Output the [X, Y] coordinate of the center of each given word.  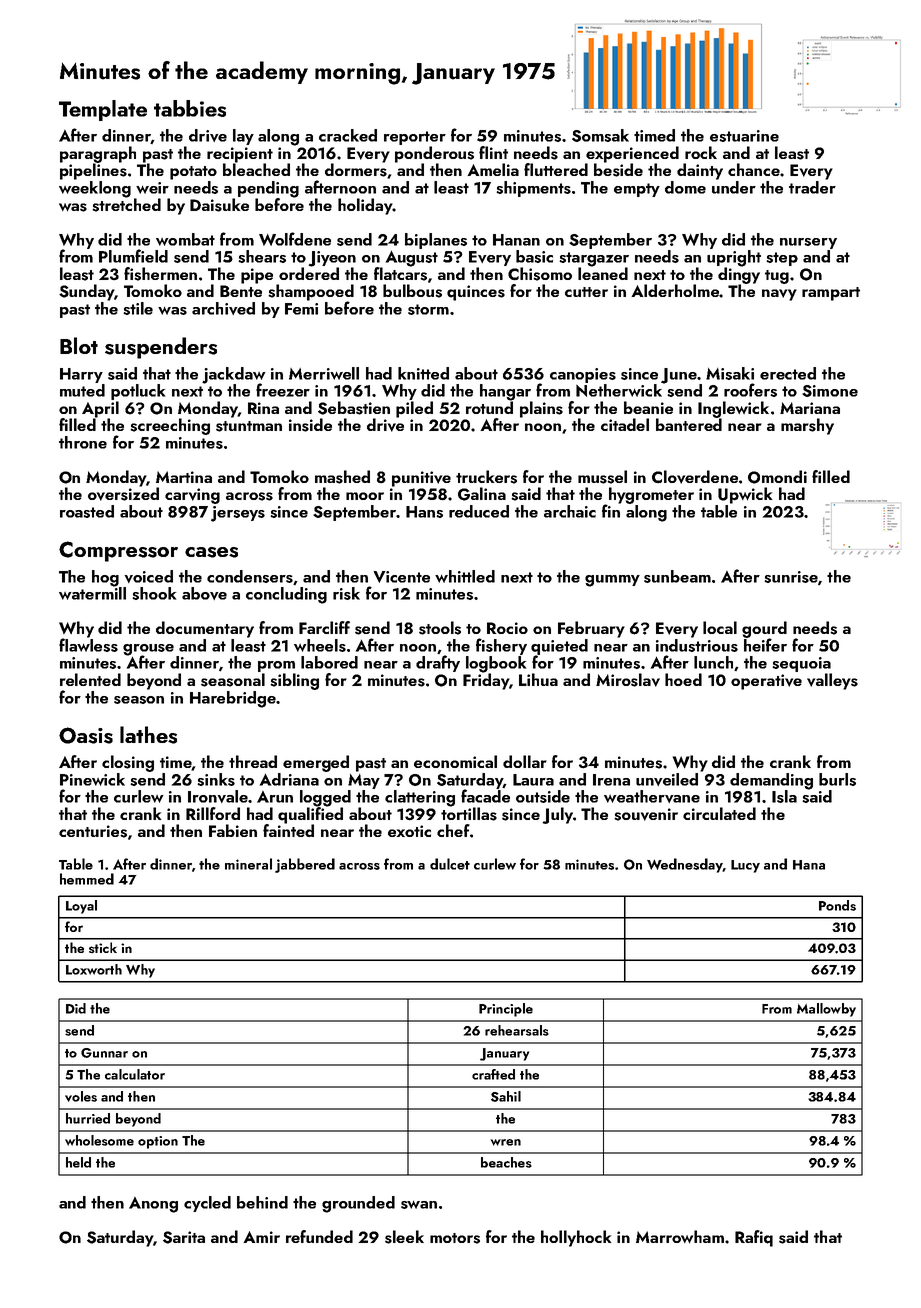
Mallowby [826, 1010]
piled [414, 409]
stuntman [249, 426]
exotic [409, 831]
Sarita [184, 1237]
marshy [807, 426]
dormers [356, 170]
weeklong [95, 189]
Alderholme [675, 290]
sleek [404, 1237]
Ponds [837, 905]
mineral [248, 864]
